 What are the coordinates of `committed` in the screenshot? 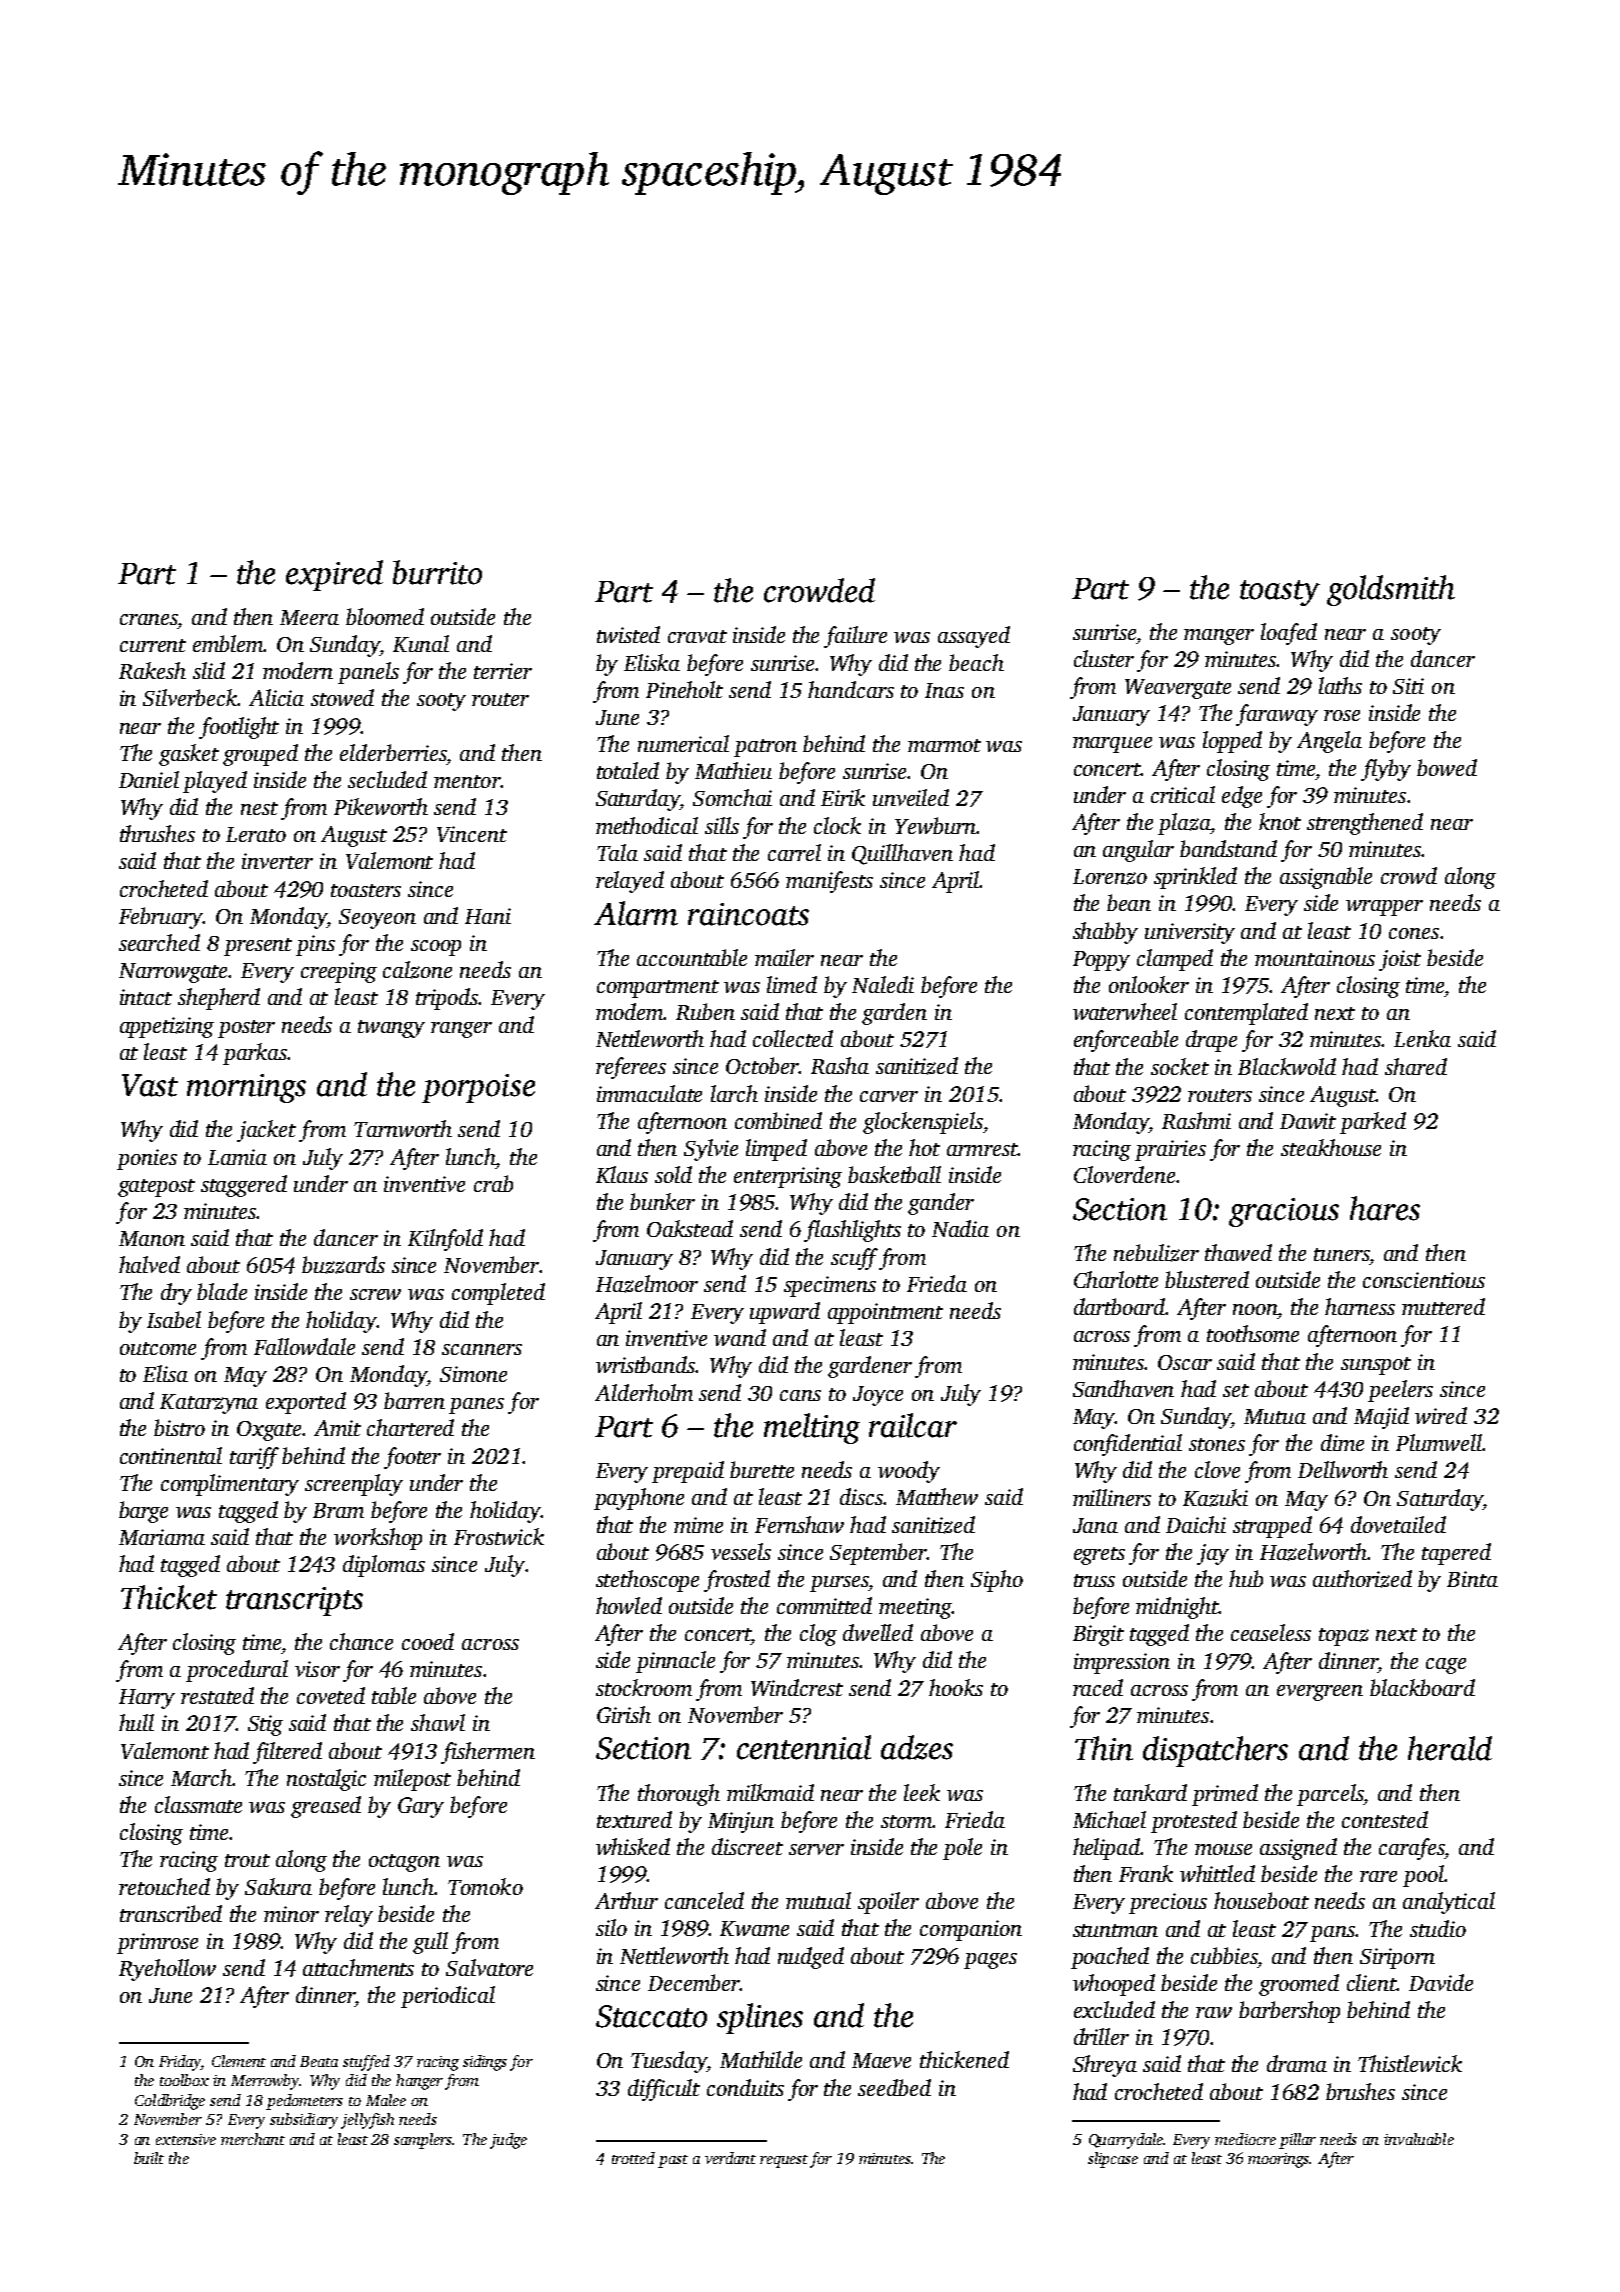 It's located at (824, 1605).
